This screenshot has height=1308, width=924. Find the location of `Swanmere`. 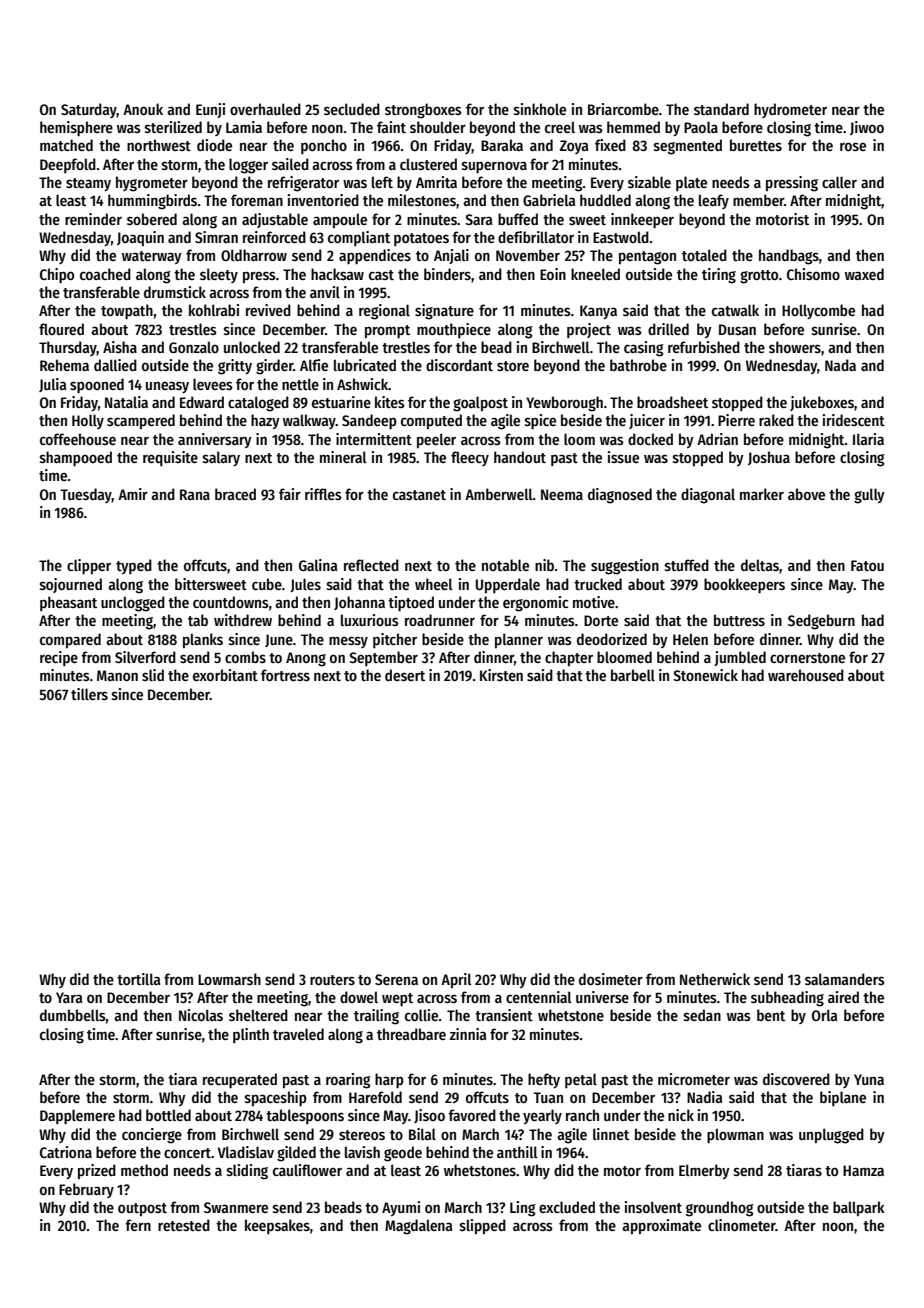

Swanmere is located at coordinates (236, 1207).
